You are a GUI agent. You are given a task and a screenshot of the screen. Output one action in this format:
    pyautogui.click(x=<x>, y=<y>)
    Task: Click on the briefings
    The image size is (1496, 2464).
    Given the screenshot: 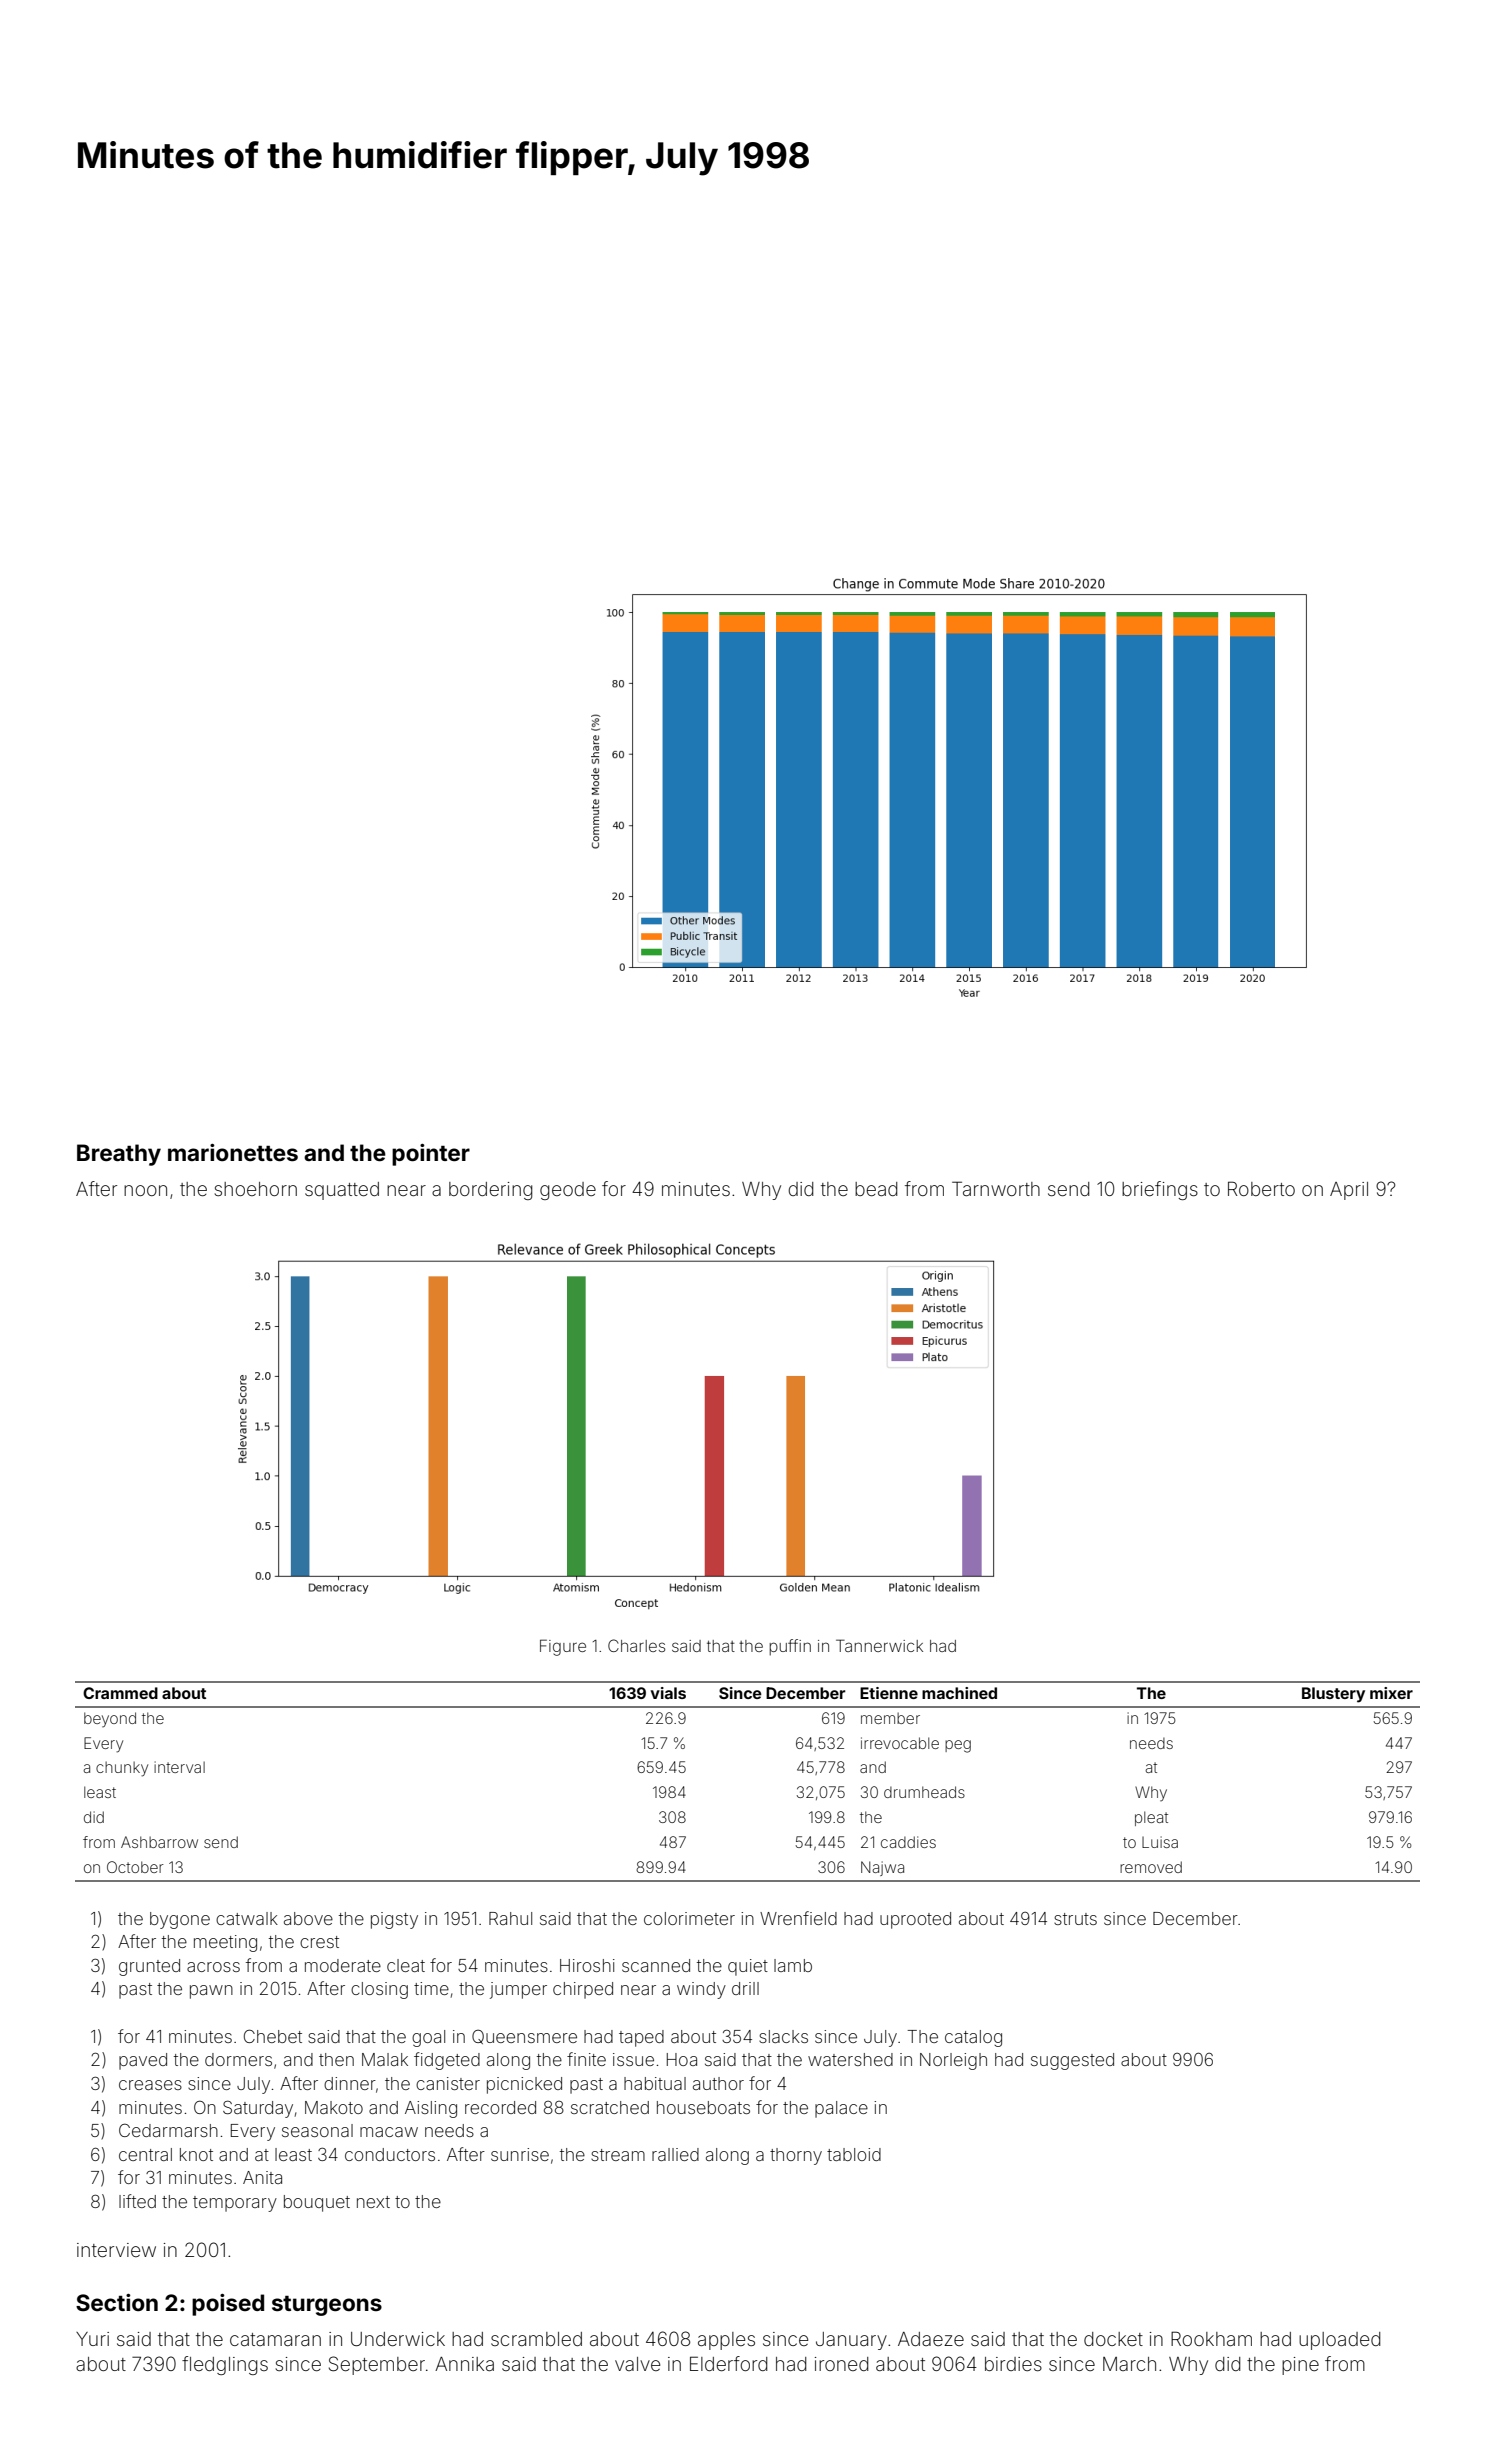 What is the action you would take?
    pyautogui.click(x=1160, y=1190)
